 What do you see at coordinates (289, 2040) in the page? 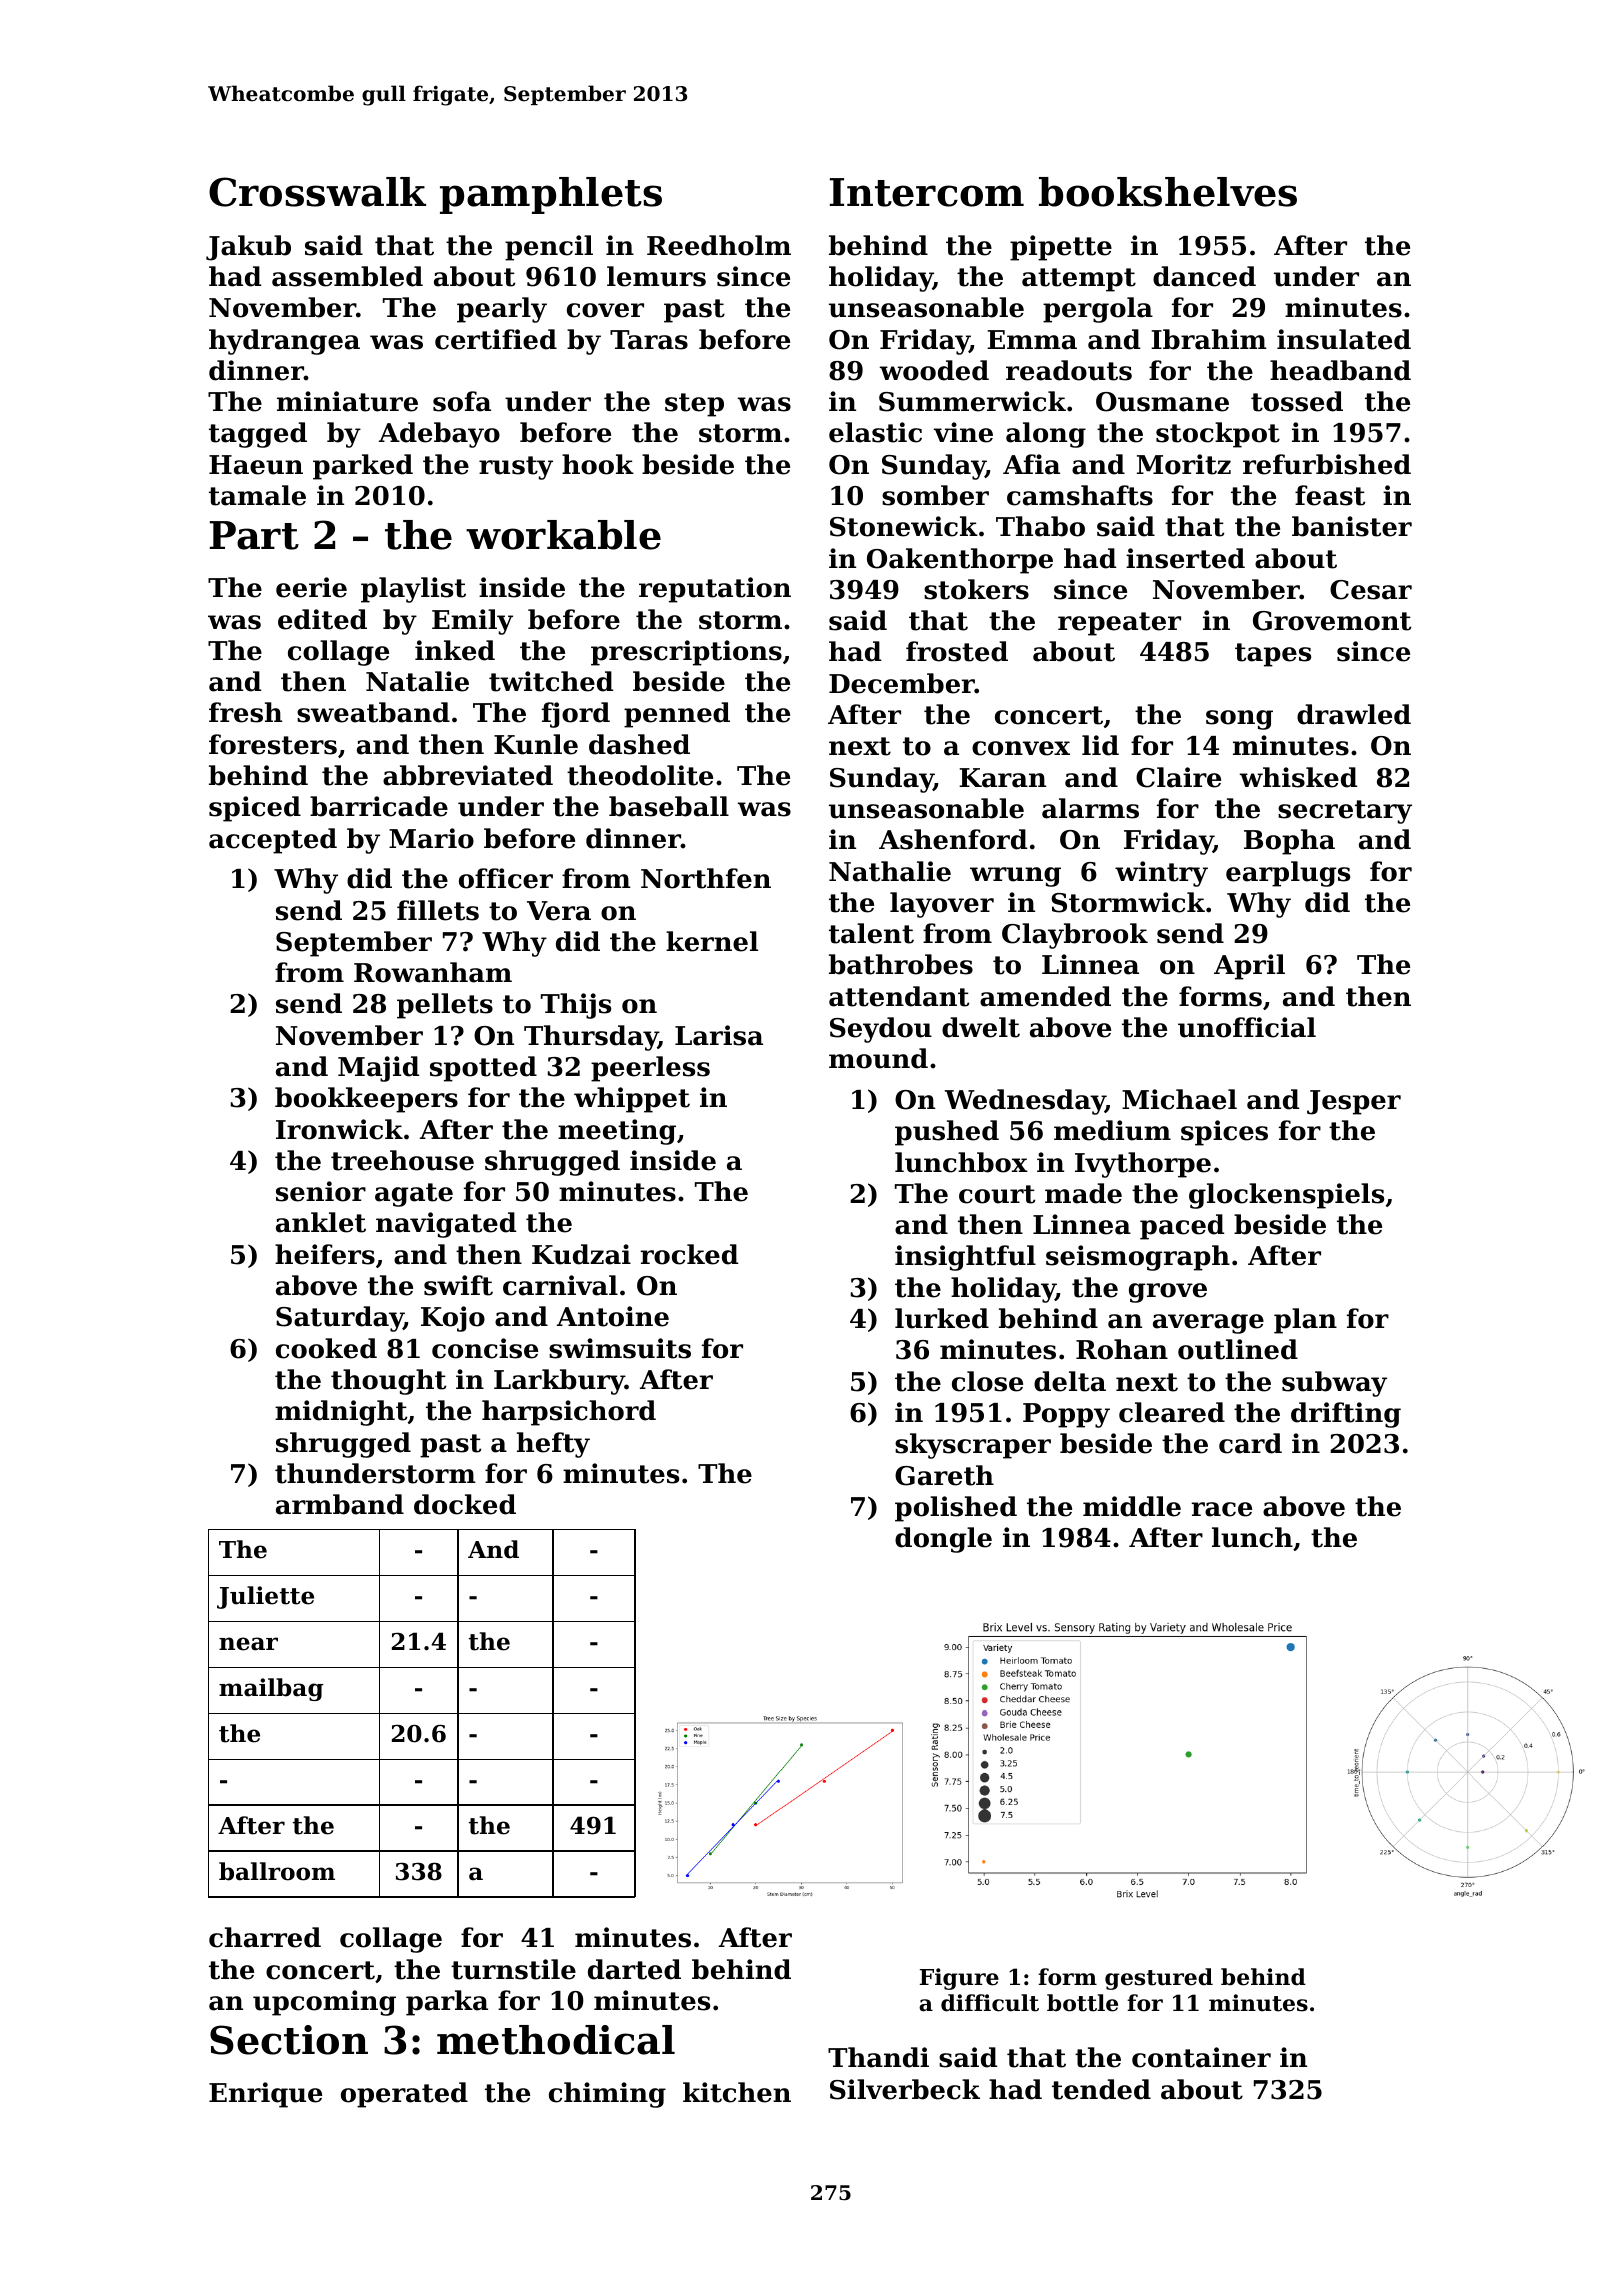
I see `Section` at bounding box center [289, 2040].
